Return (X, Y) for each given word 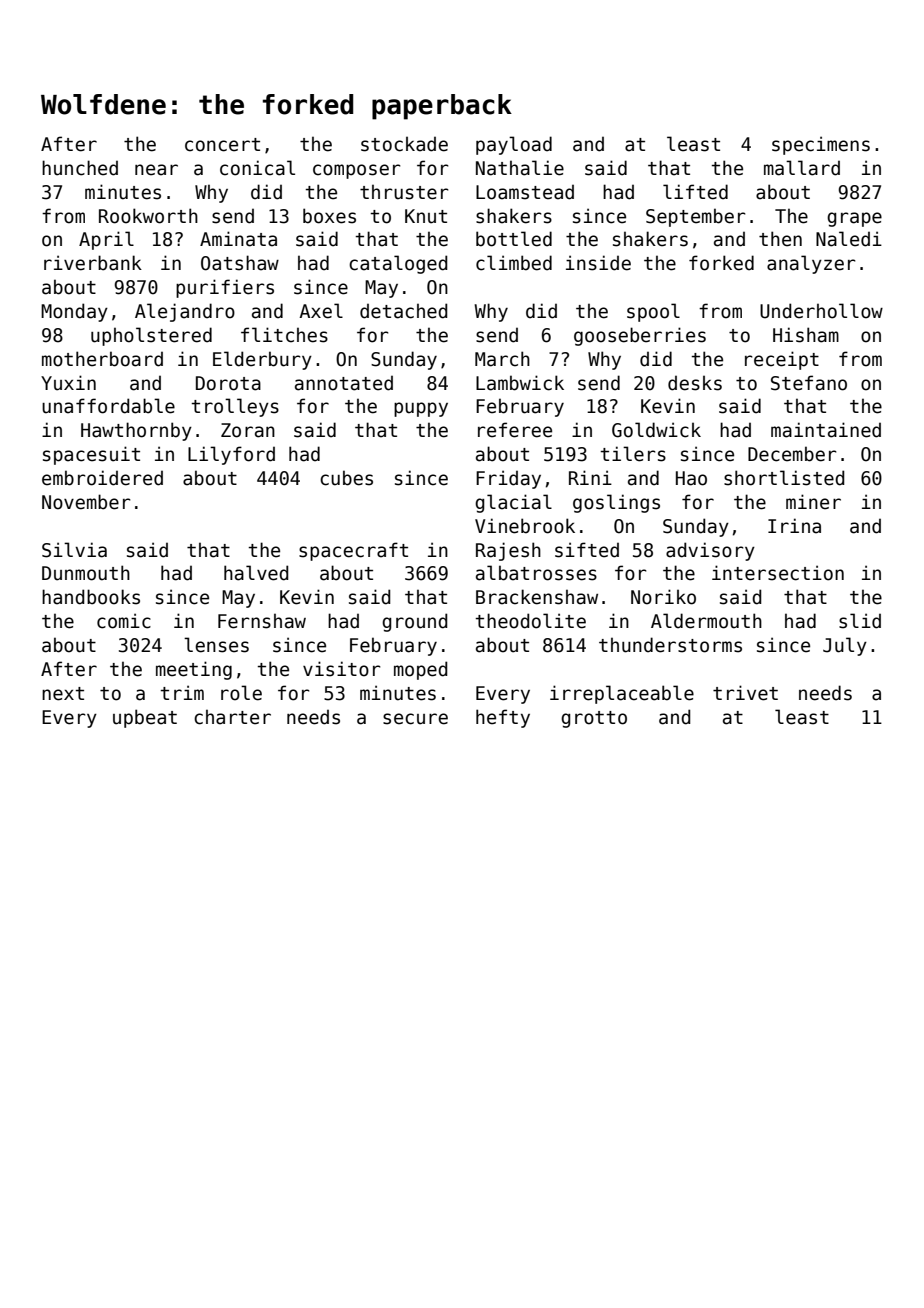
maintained (826, 430)
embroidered (102, 478)
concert (222, 145)
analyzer (811, 264)
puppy (421, 409)
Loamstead (525, 192)
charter (232, 717)
